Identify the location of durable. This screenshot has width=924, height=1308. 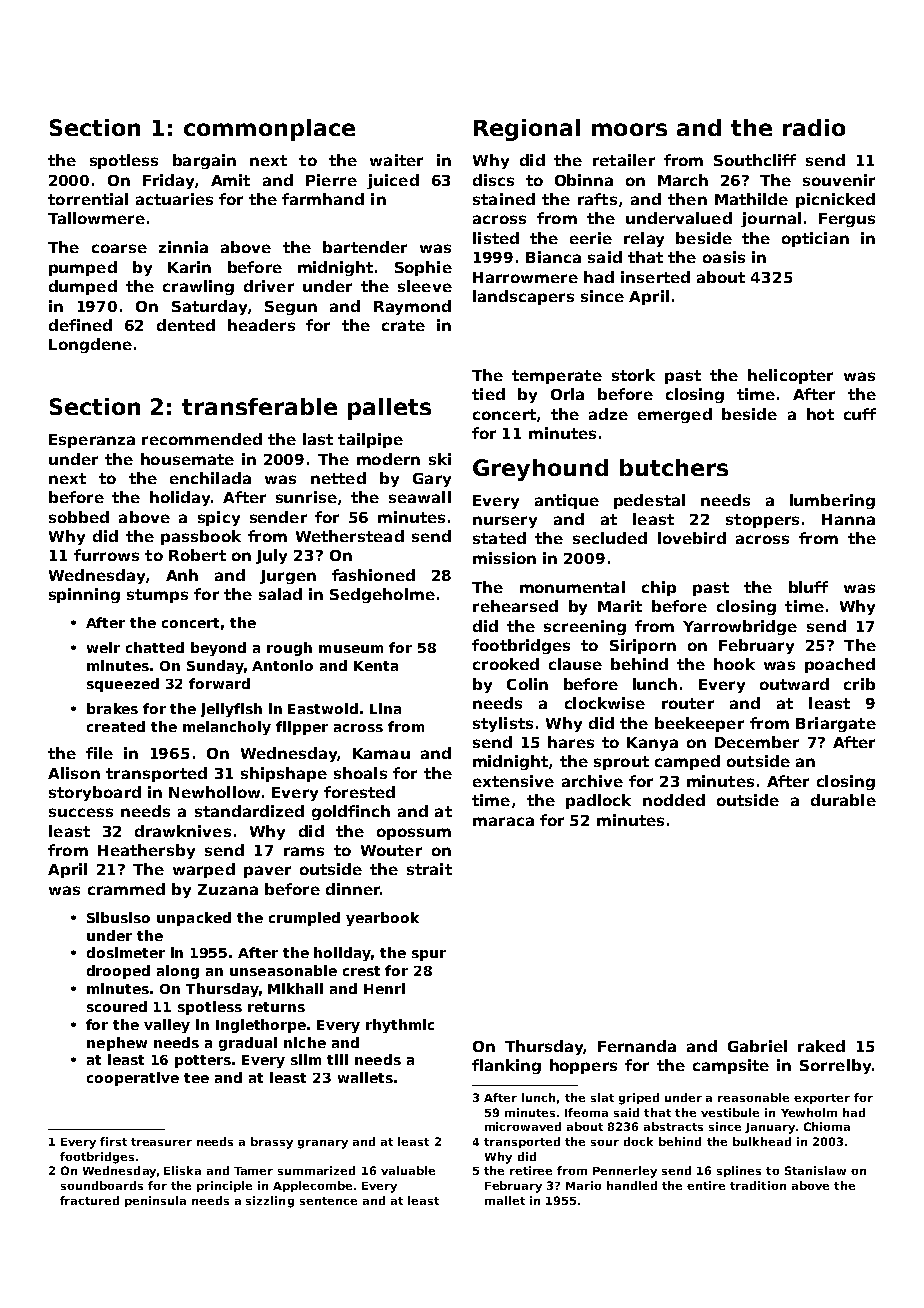
(843, 800).
